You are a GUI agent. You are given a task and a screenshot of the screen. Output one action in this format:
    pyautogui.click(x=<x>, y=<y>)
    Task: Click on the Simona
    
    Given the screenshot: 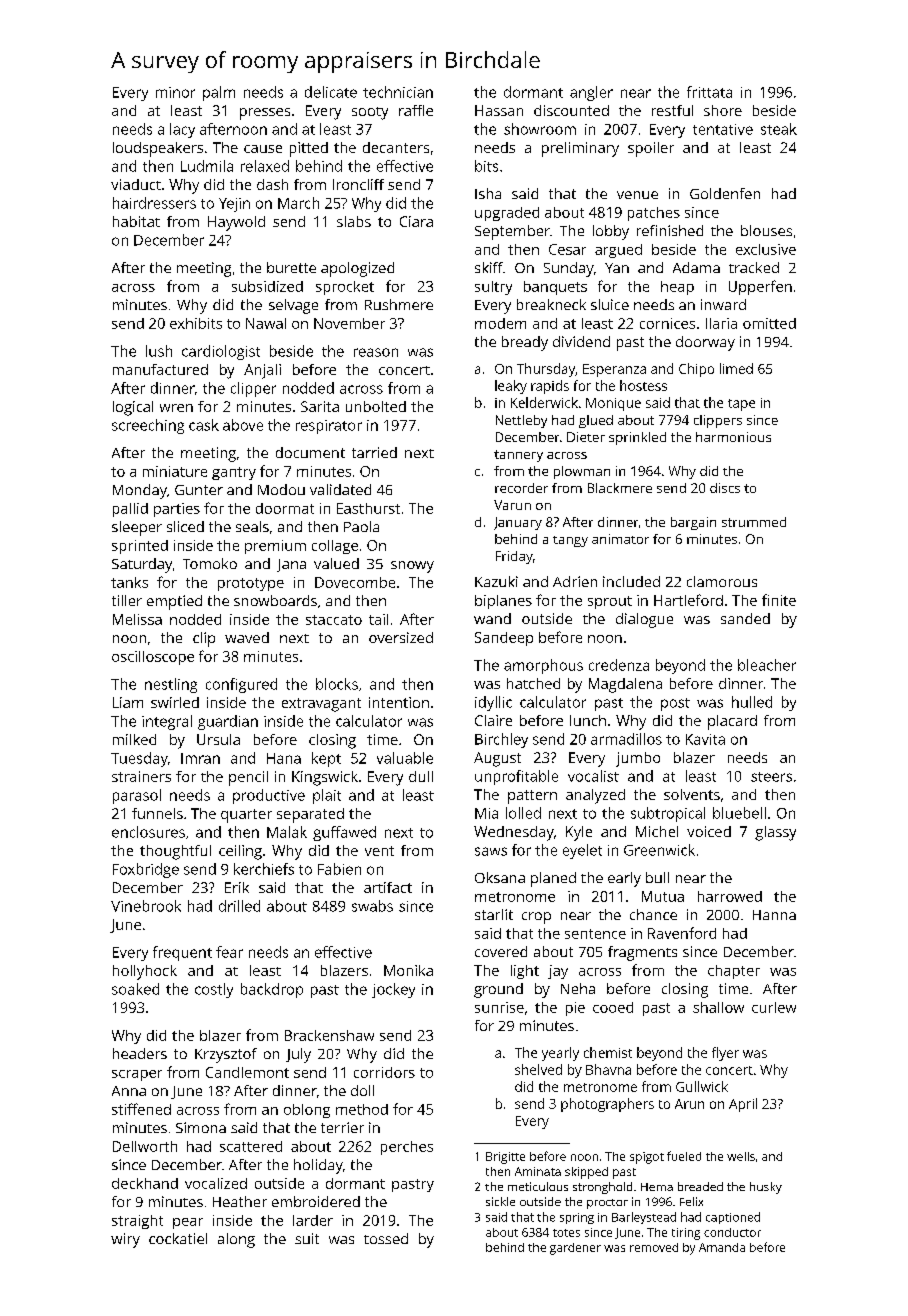 What is the action you would take?
    pyautogui.click(x=201, y=1127)
